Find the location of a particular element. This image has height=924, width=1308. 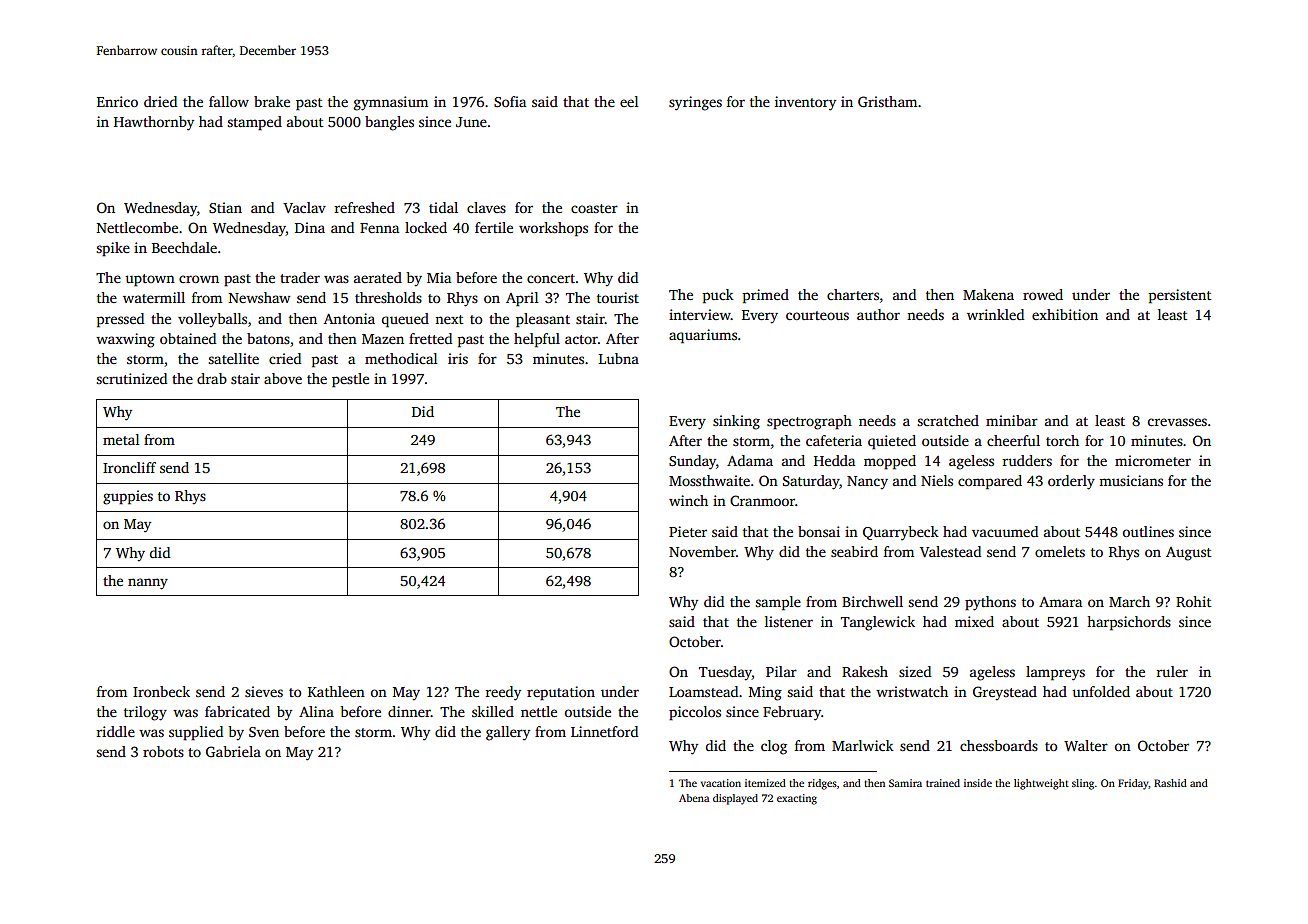

eel is located at coordinates (629, 101).
